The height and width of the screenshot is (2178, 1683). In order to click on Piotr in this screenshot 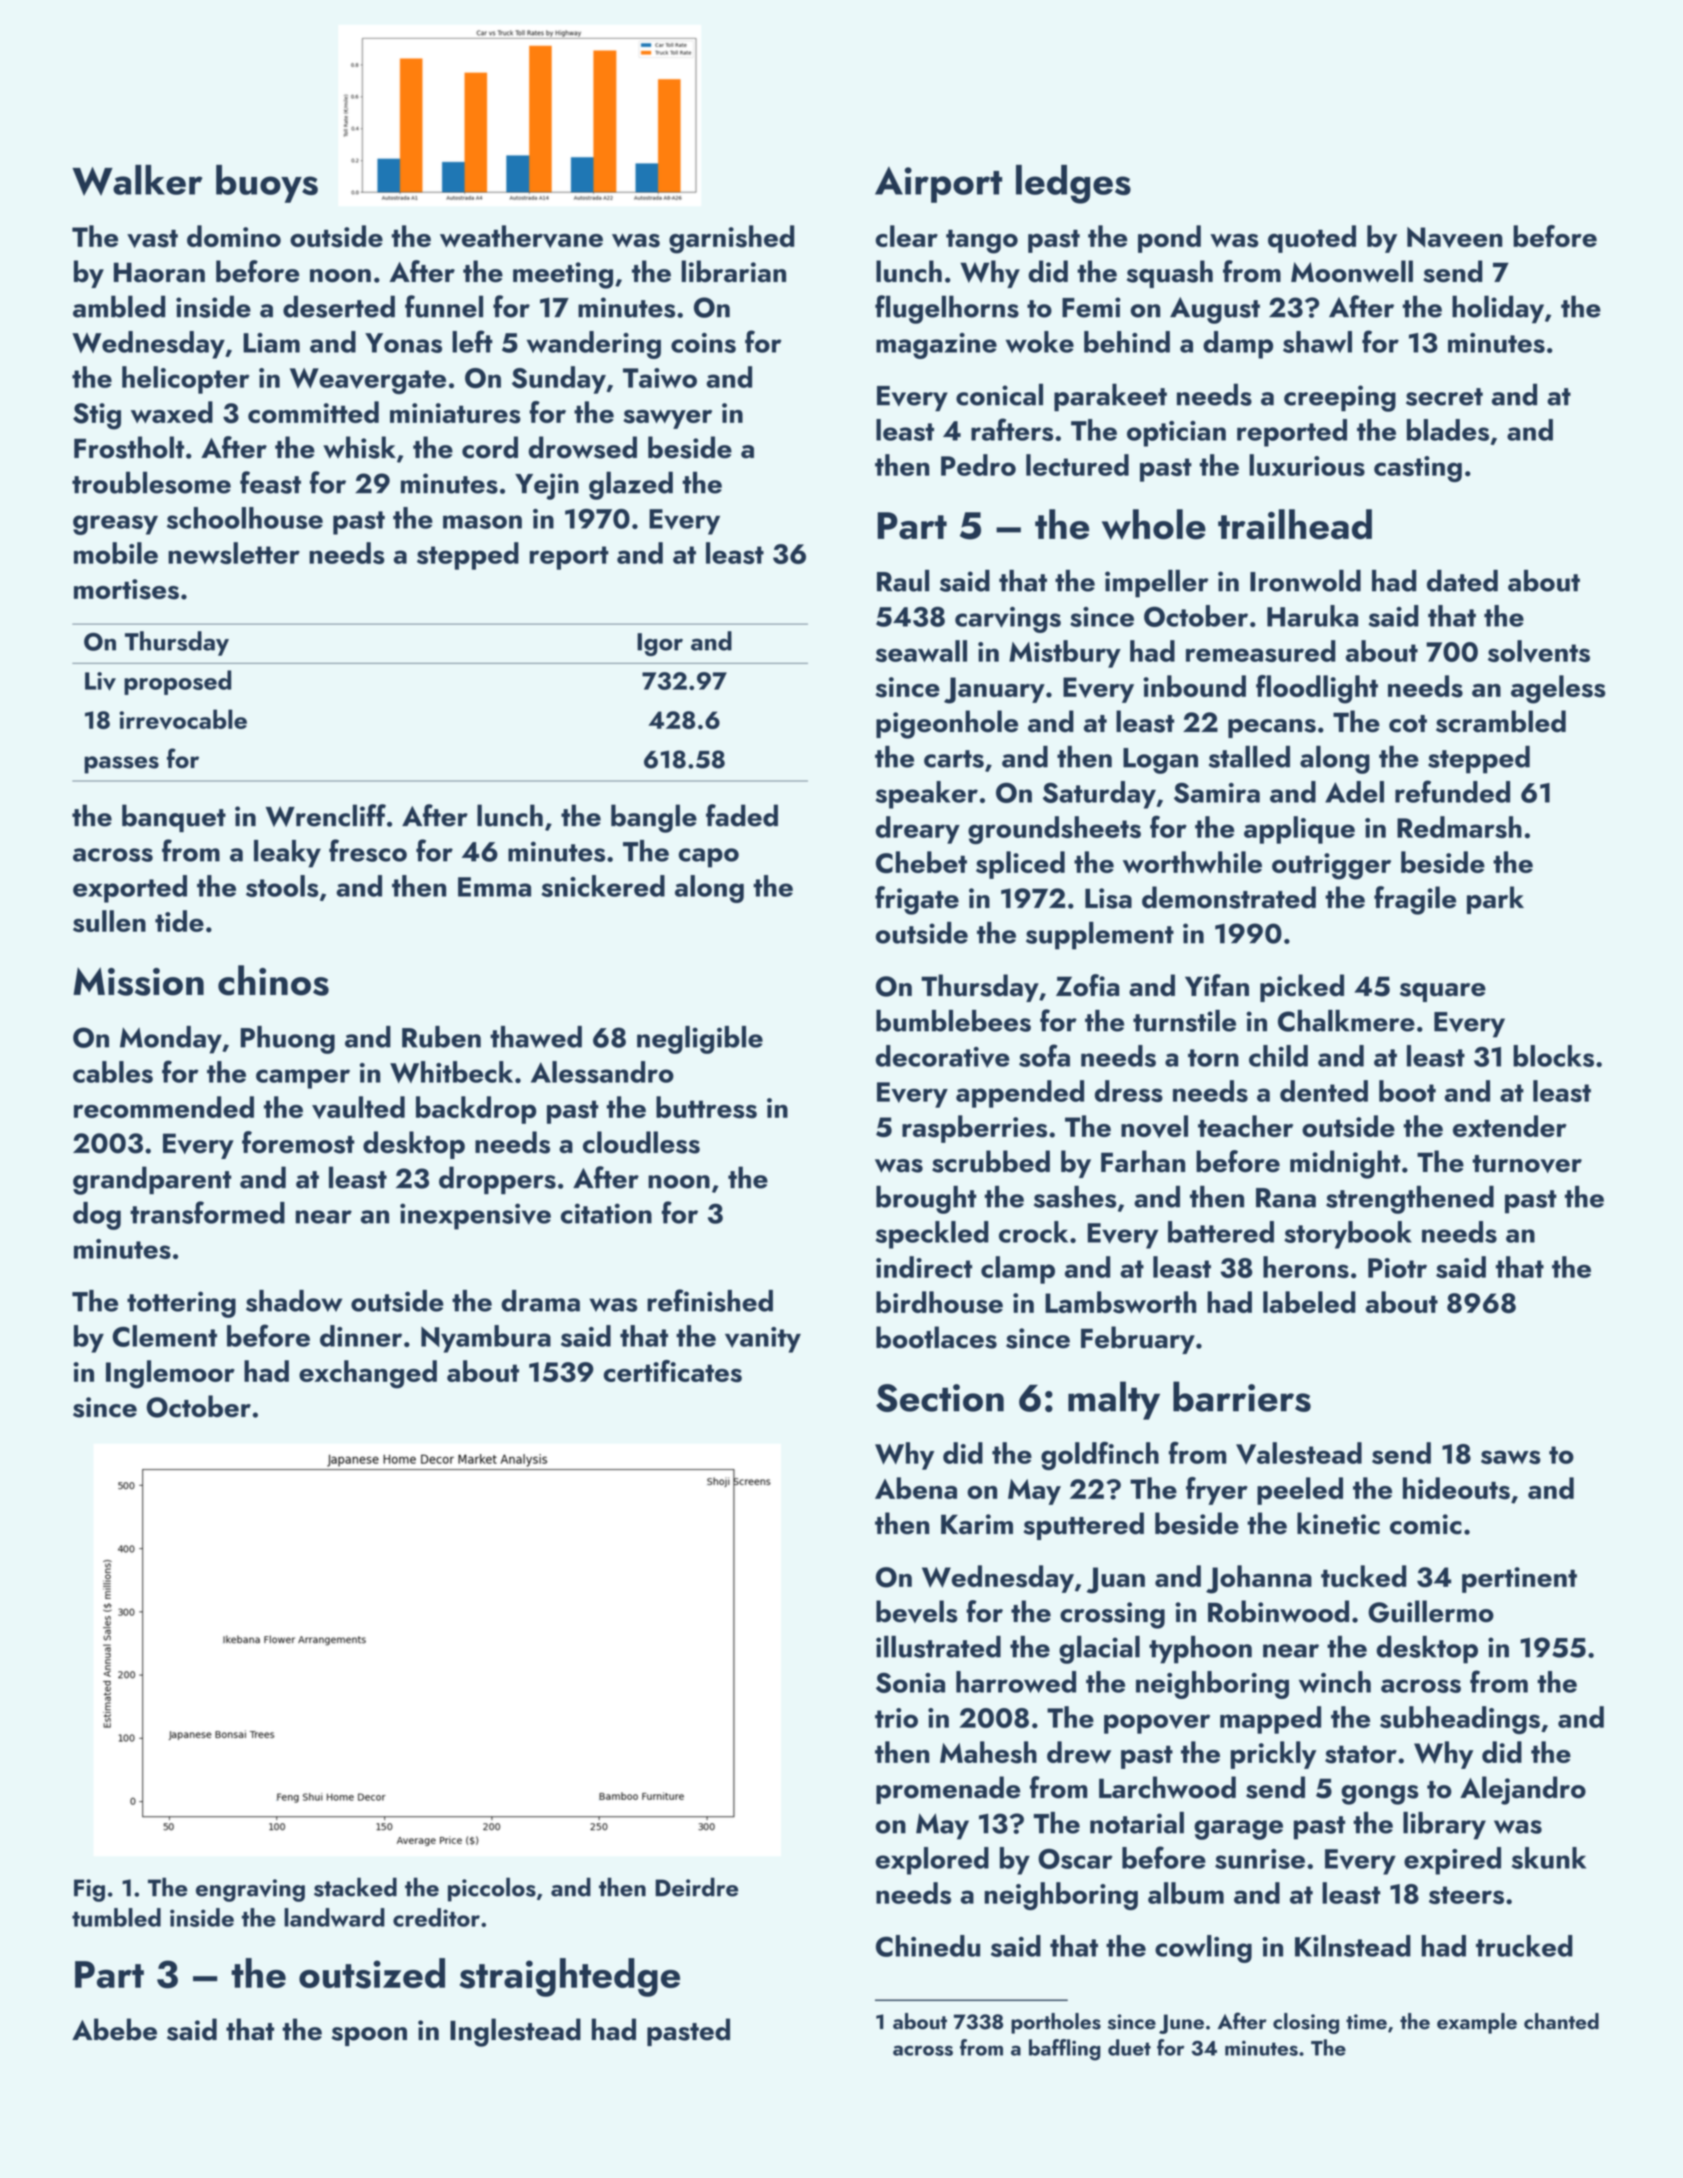, I will do `click(1397, 1268)`.
